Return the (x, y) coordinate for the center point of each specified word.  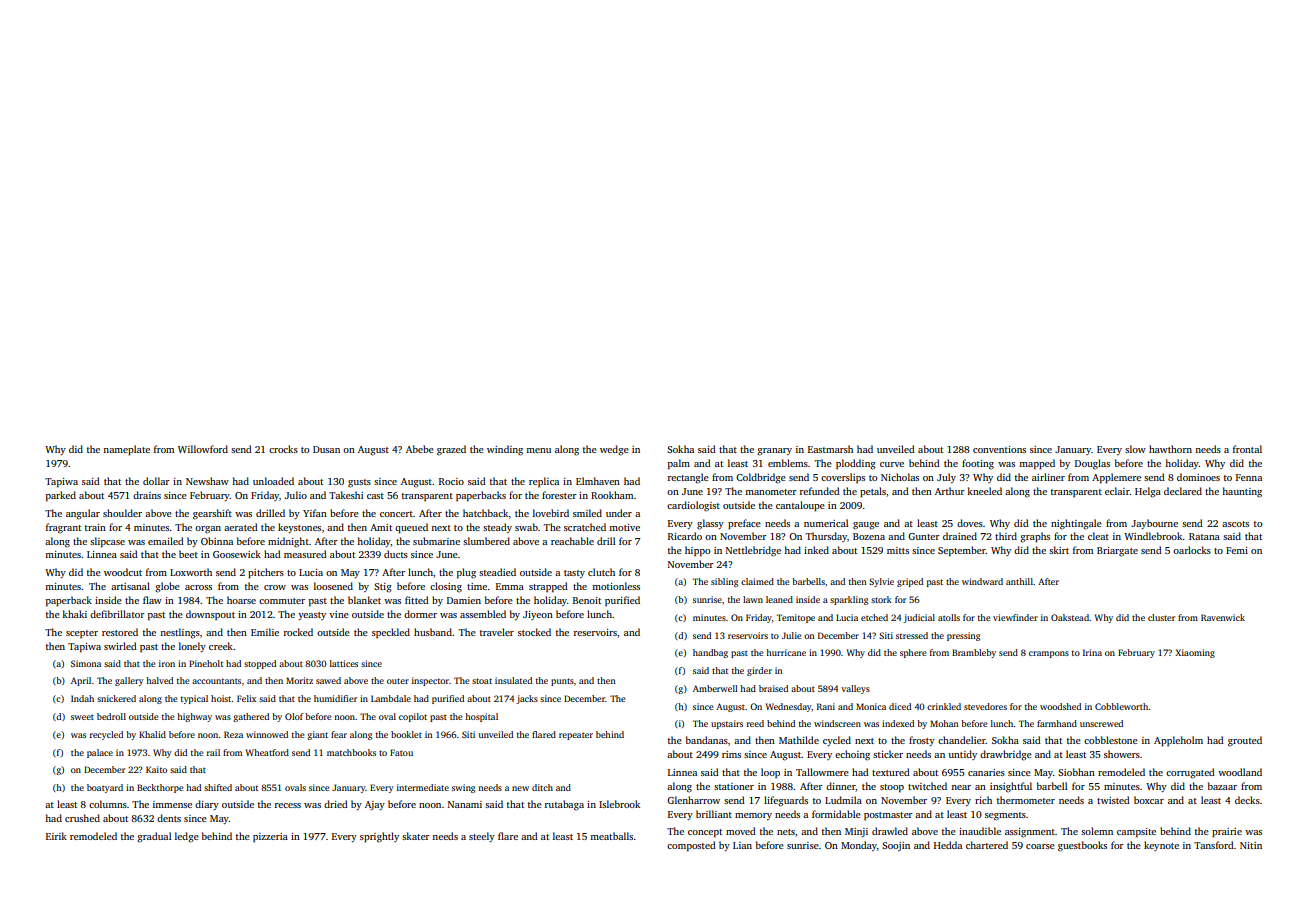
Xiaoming (1195, 653)
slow (1135, 449)
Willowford (203, 449)
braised (773, 688)
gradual (154, 837)
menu (538, 450)
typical (194, 699)
